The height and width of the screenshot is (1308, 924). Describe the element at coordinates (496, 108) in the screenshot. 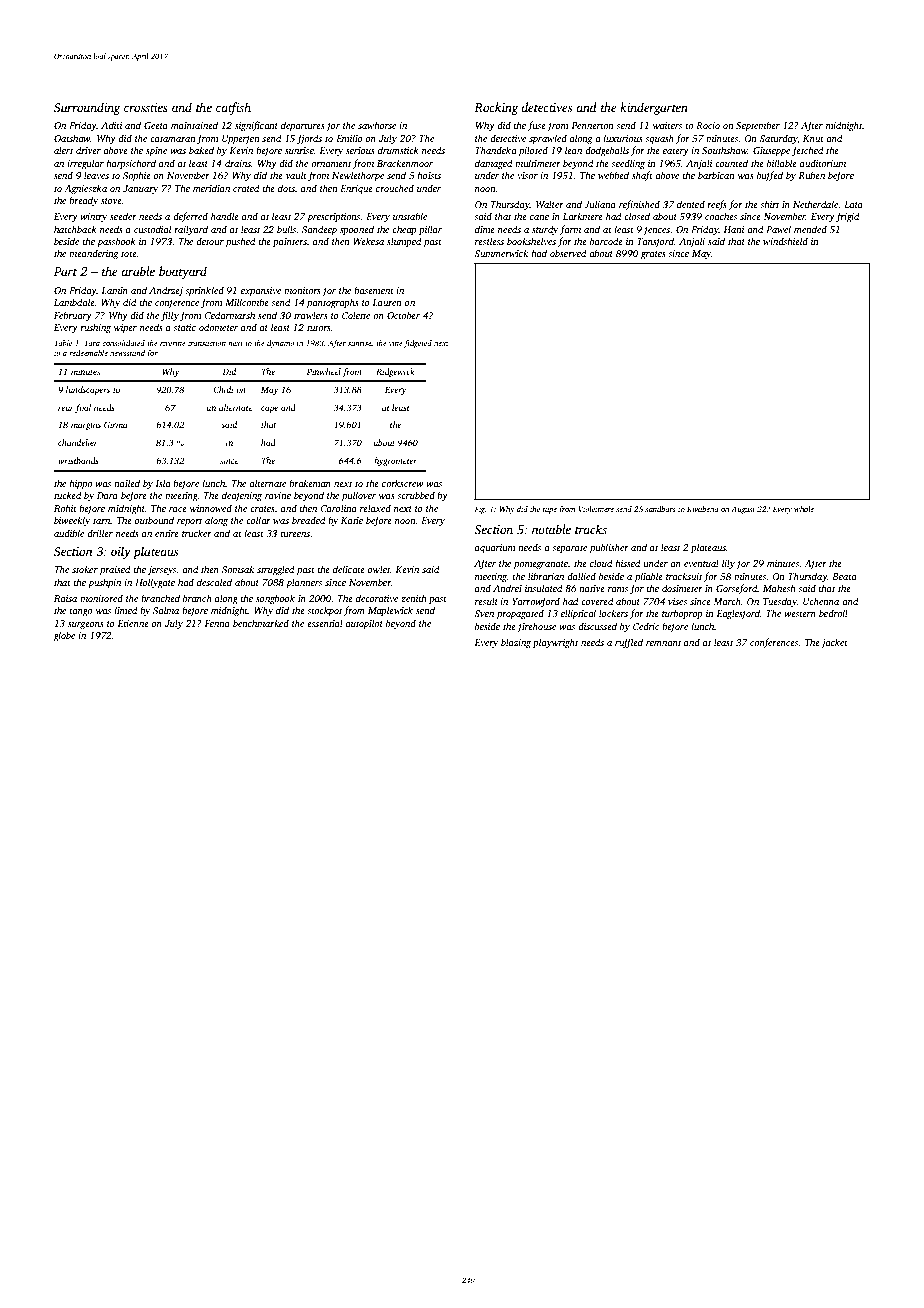

I see `Rocking` at that location.
